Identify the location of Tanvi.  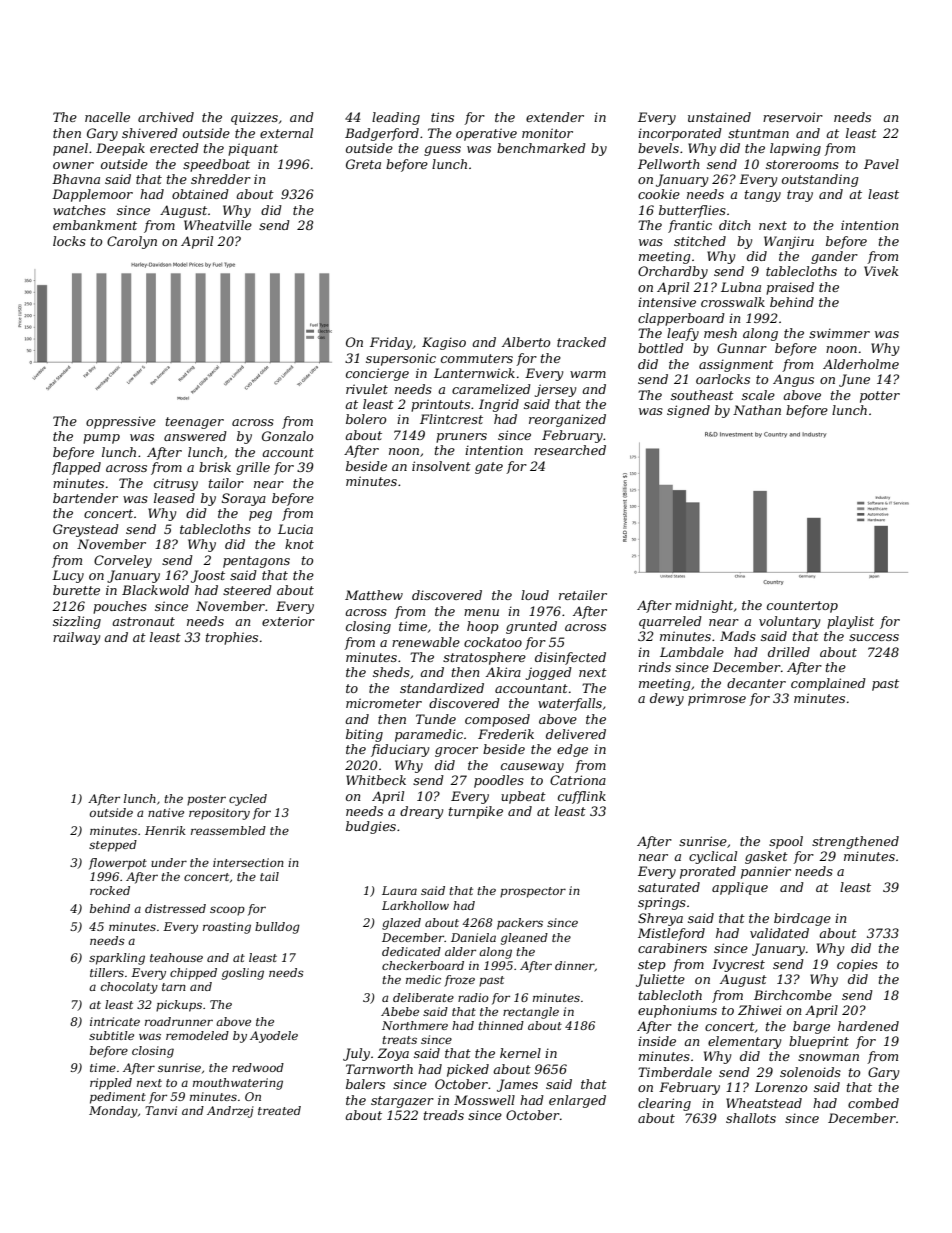
(161, 1110).
